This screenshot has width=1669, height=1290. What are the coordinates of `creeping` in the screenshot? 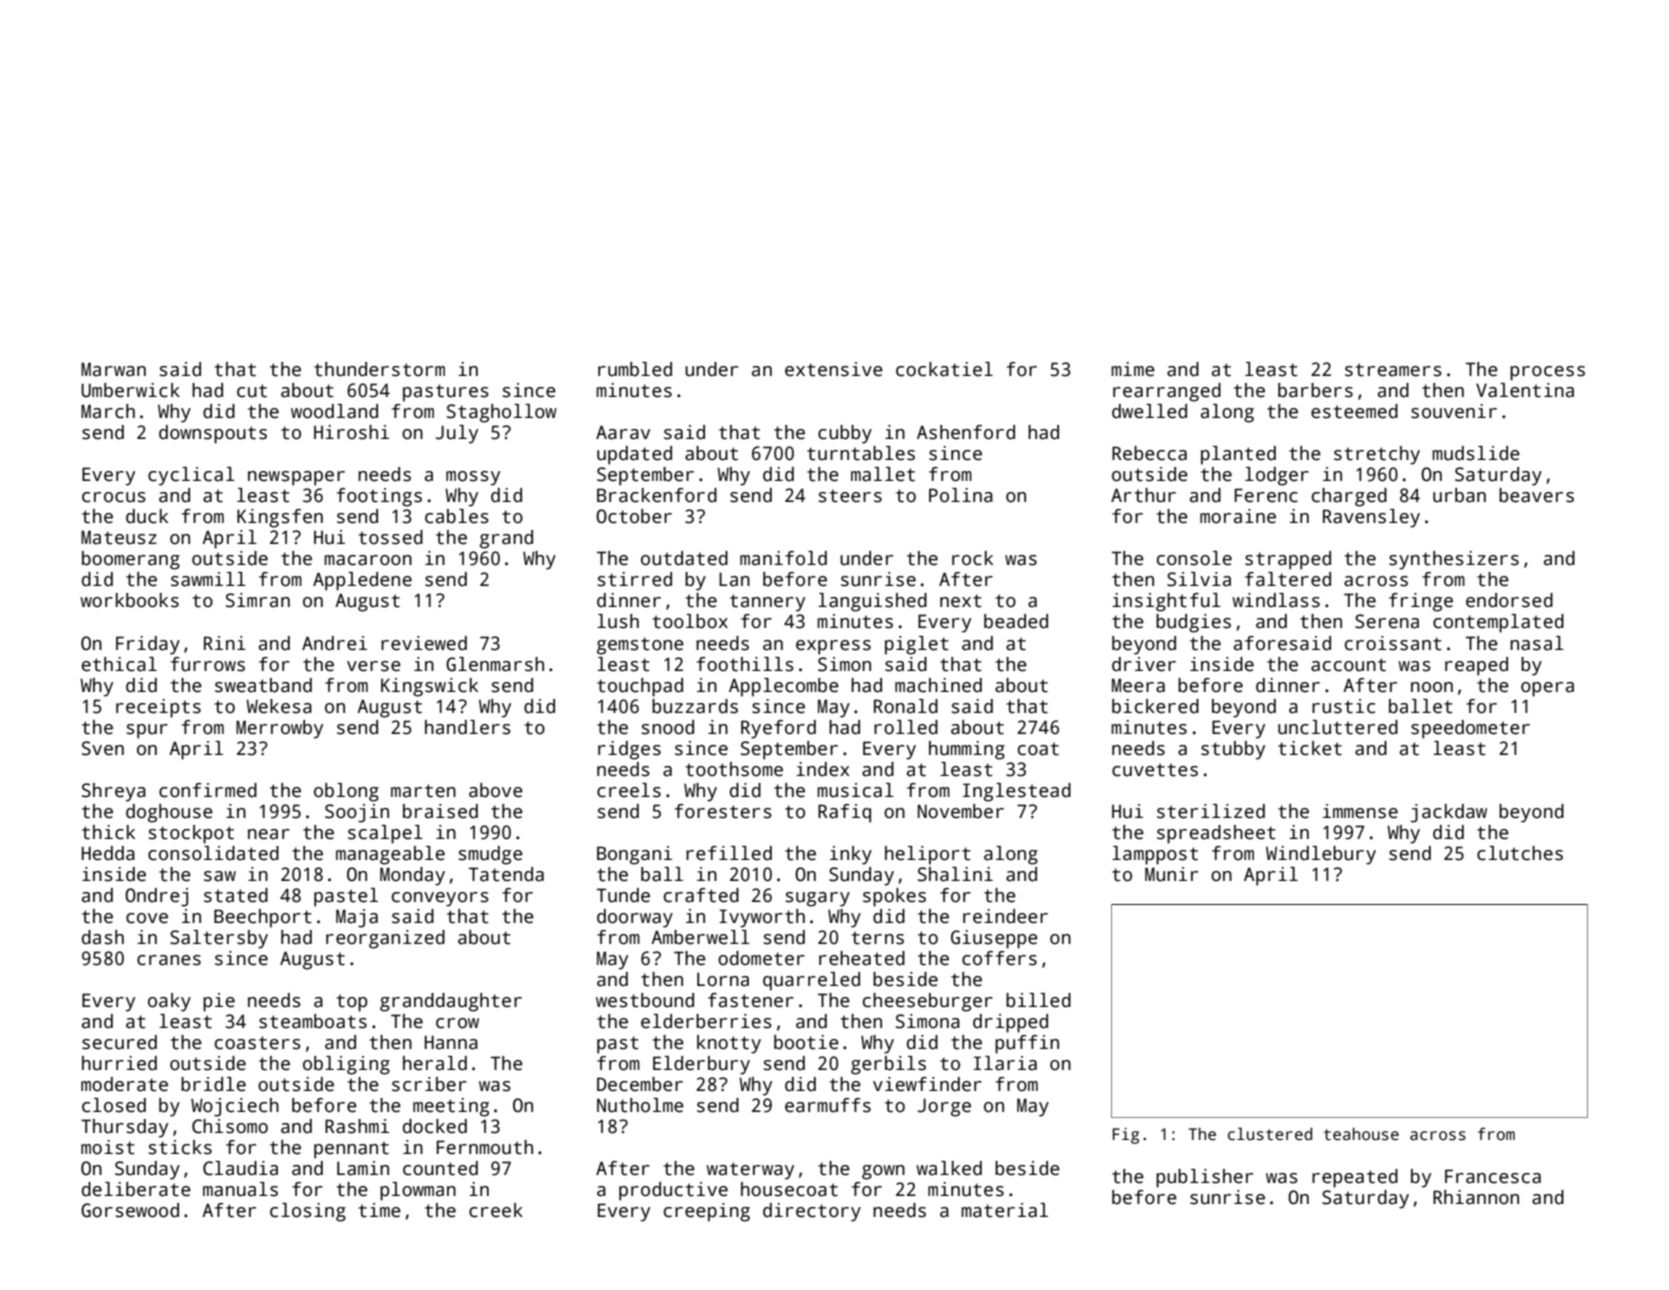 It's located at (707, 1212).
